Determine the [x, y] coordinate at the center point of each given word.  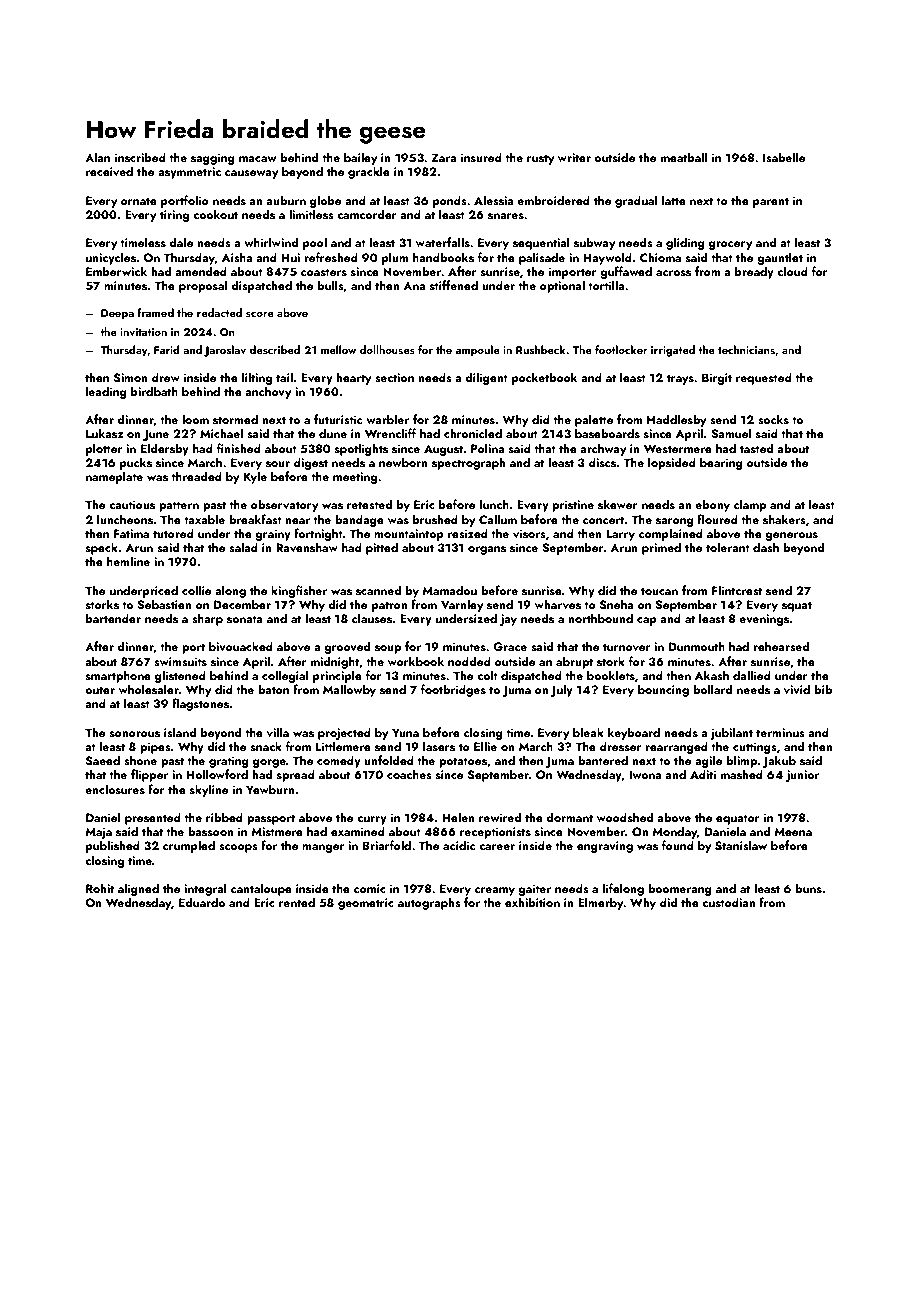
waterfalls [443, 242]
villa [278, 732]
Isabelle [784, 157]
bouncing [663, 690]
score [260, 314]
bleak [588, 732]
